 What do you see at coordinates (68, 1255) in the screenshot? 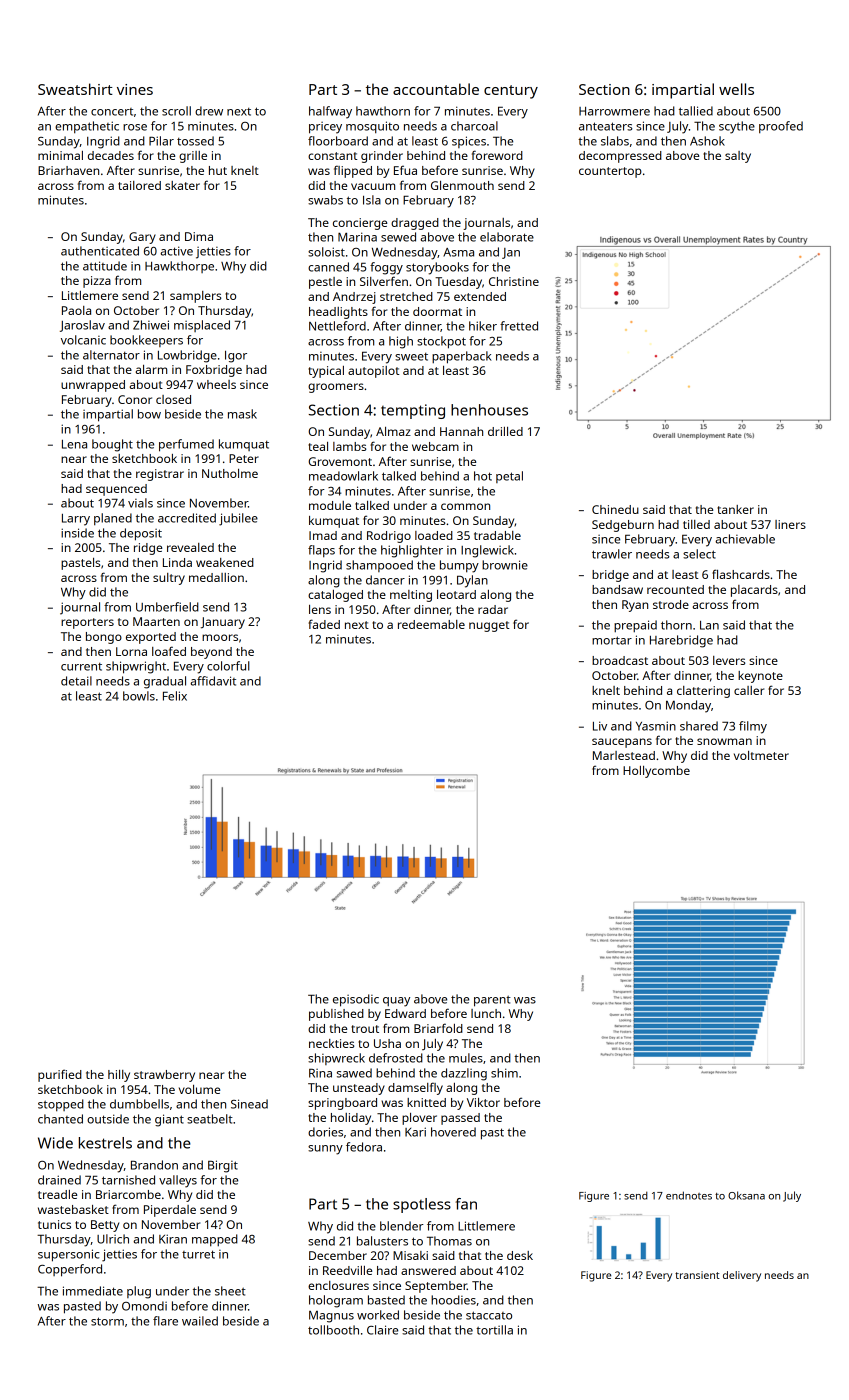
I see `supersonic` at bounding box center [68, 1255].
